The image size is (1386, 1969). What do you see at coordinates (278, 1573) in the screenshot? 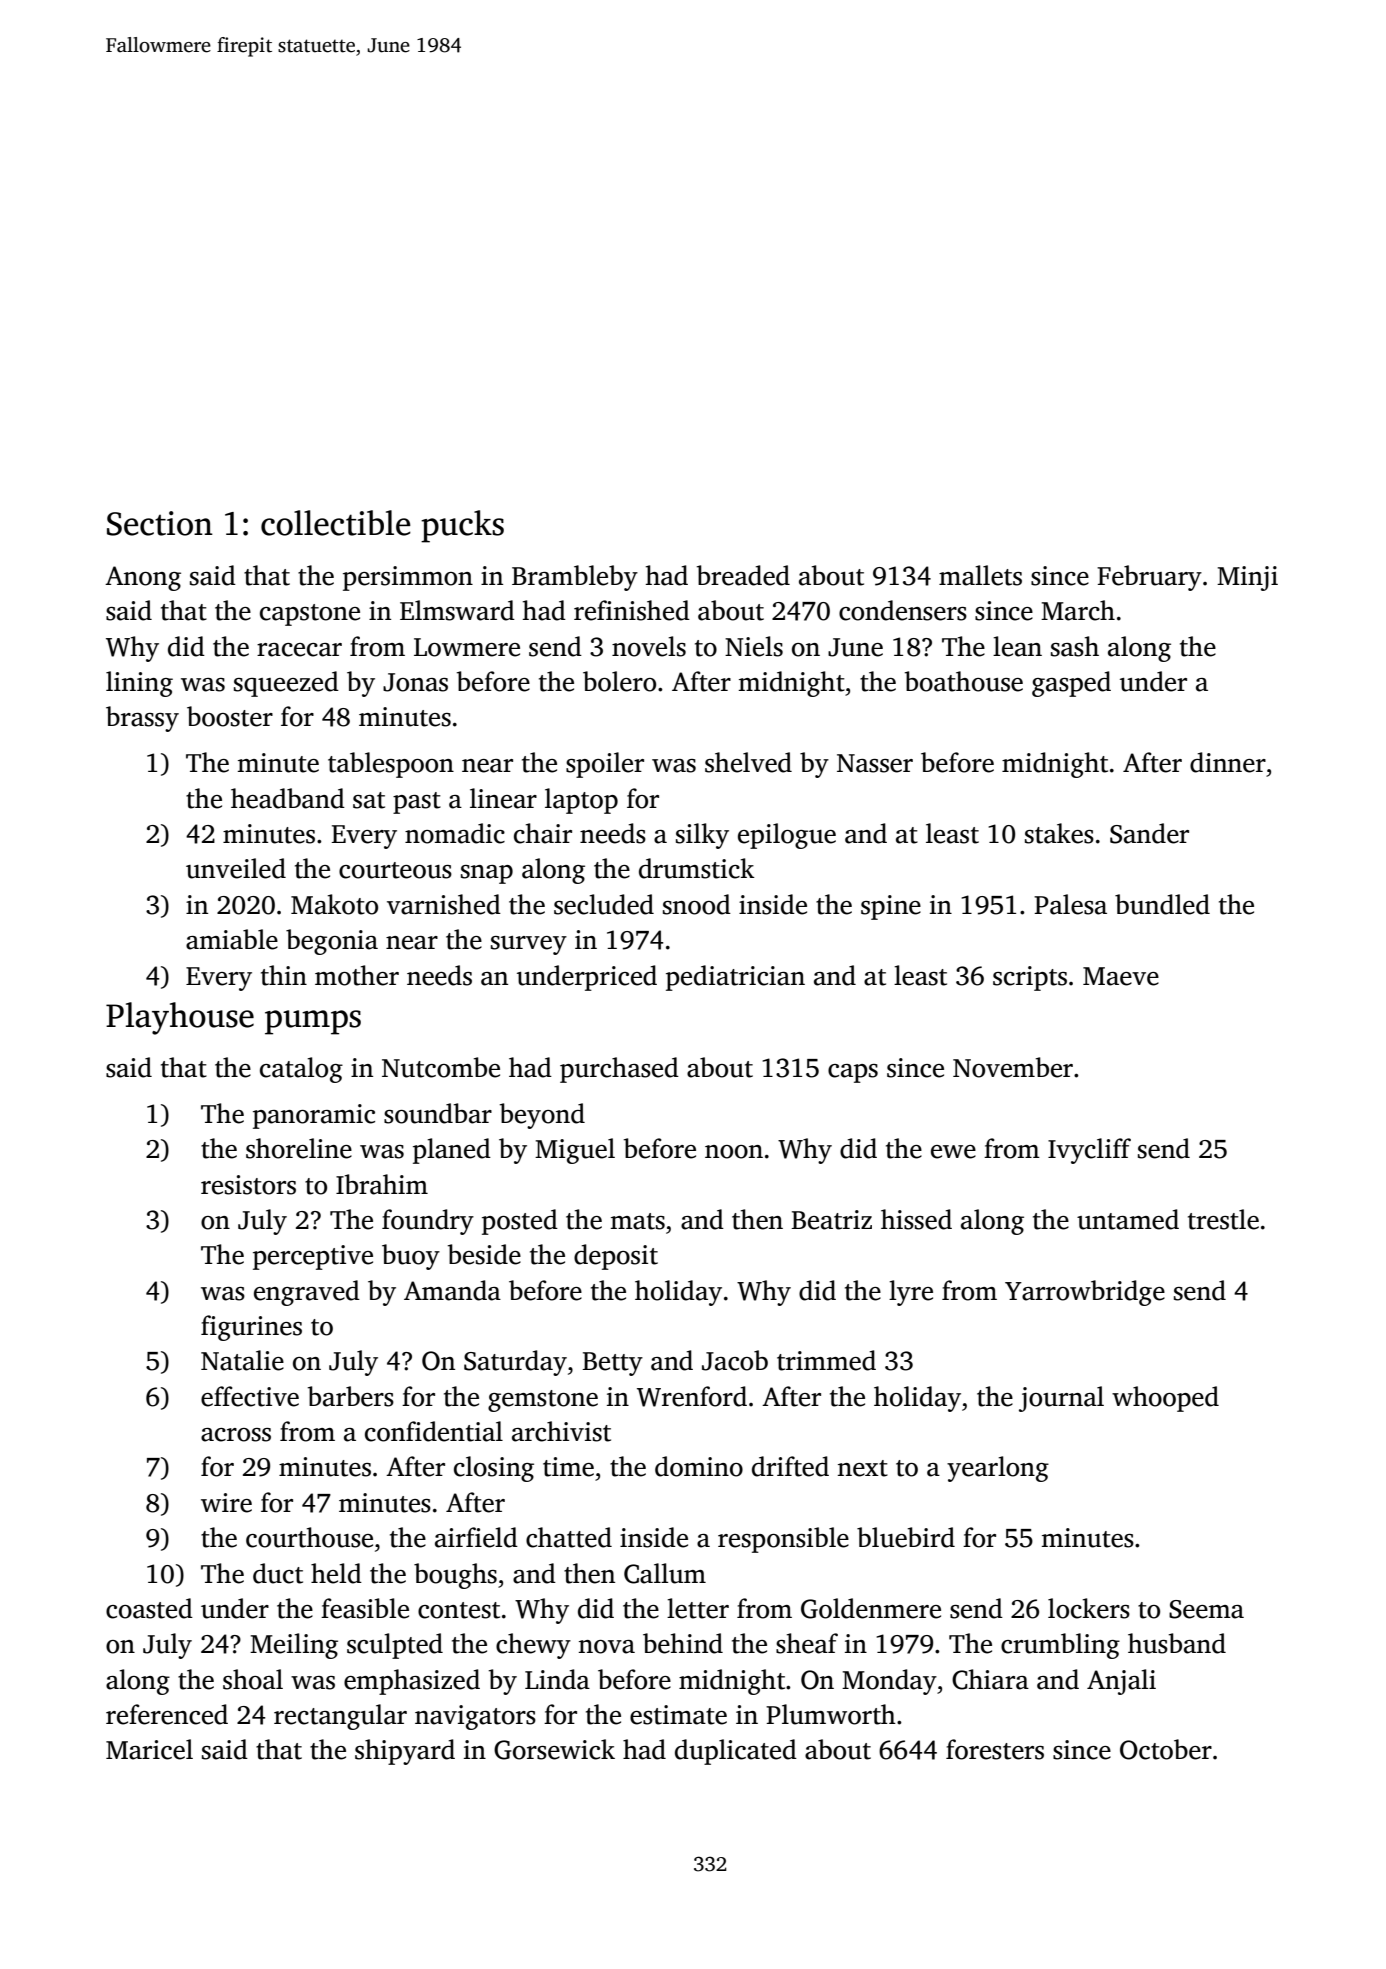
I see `duct` at bounding box center [278, 1573].
